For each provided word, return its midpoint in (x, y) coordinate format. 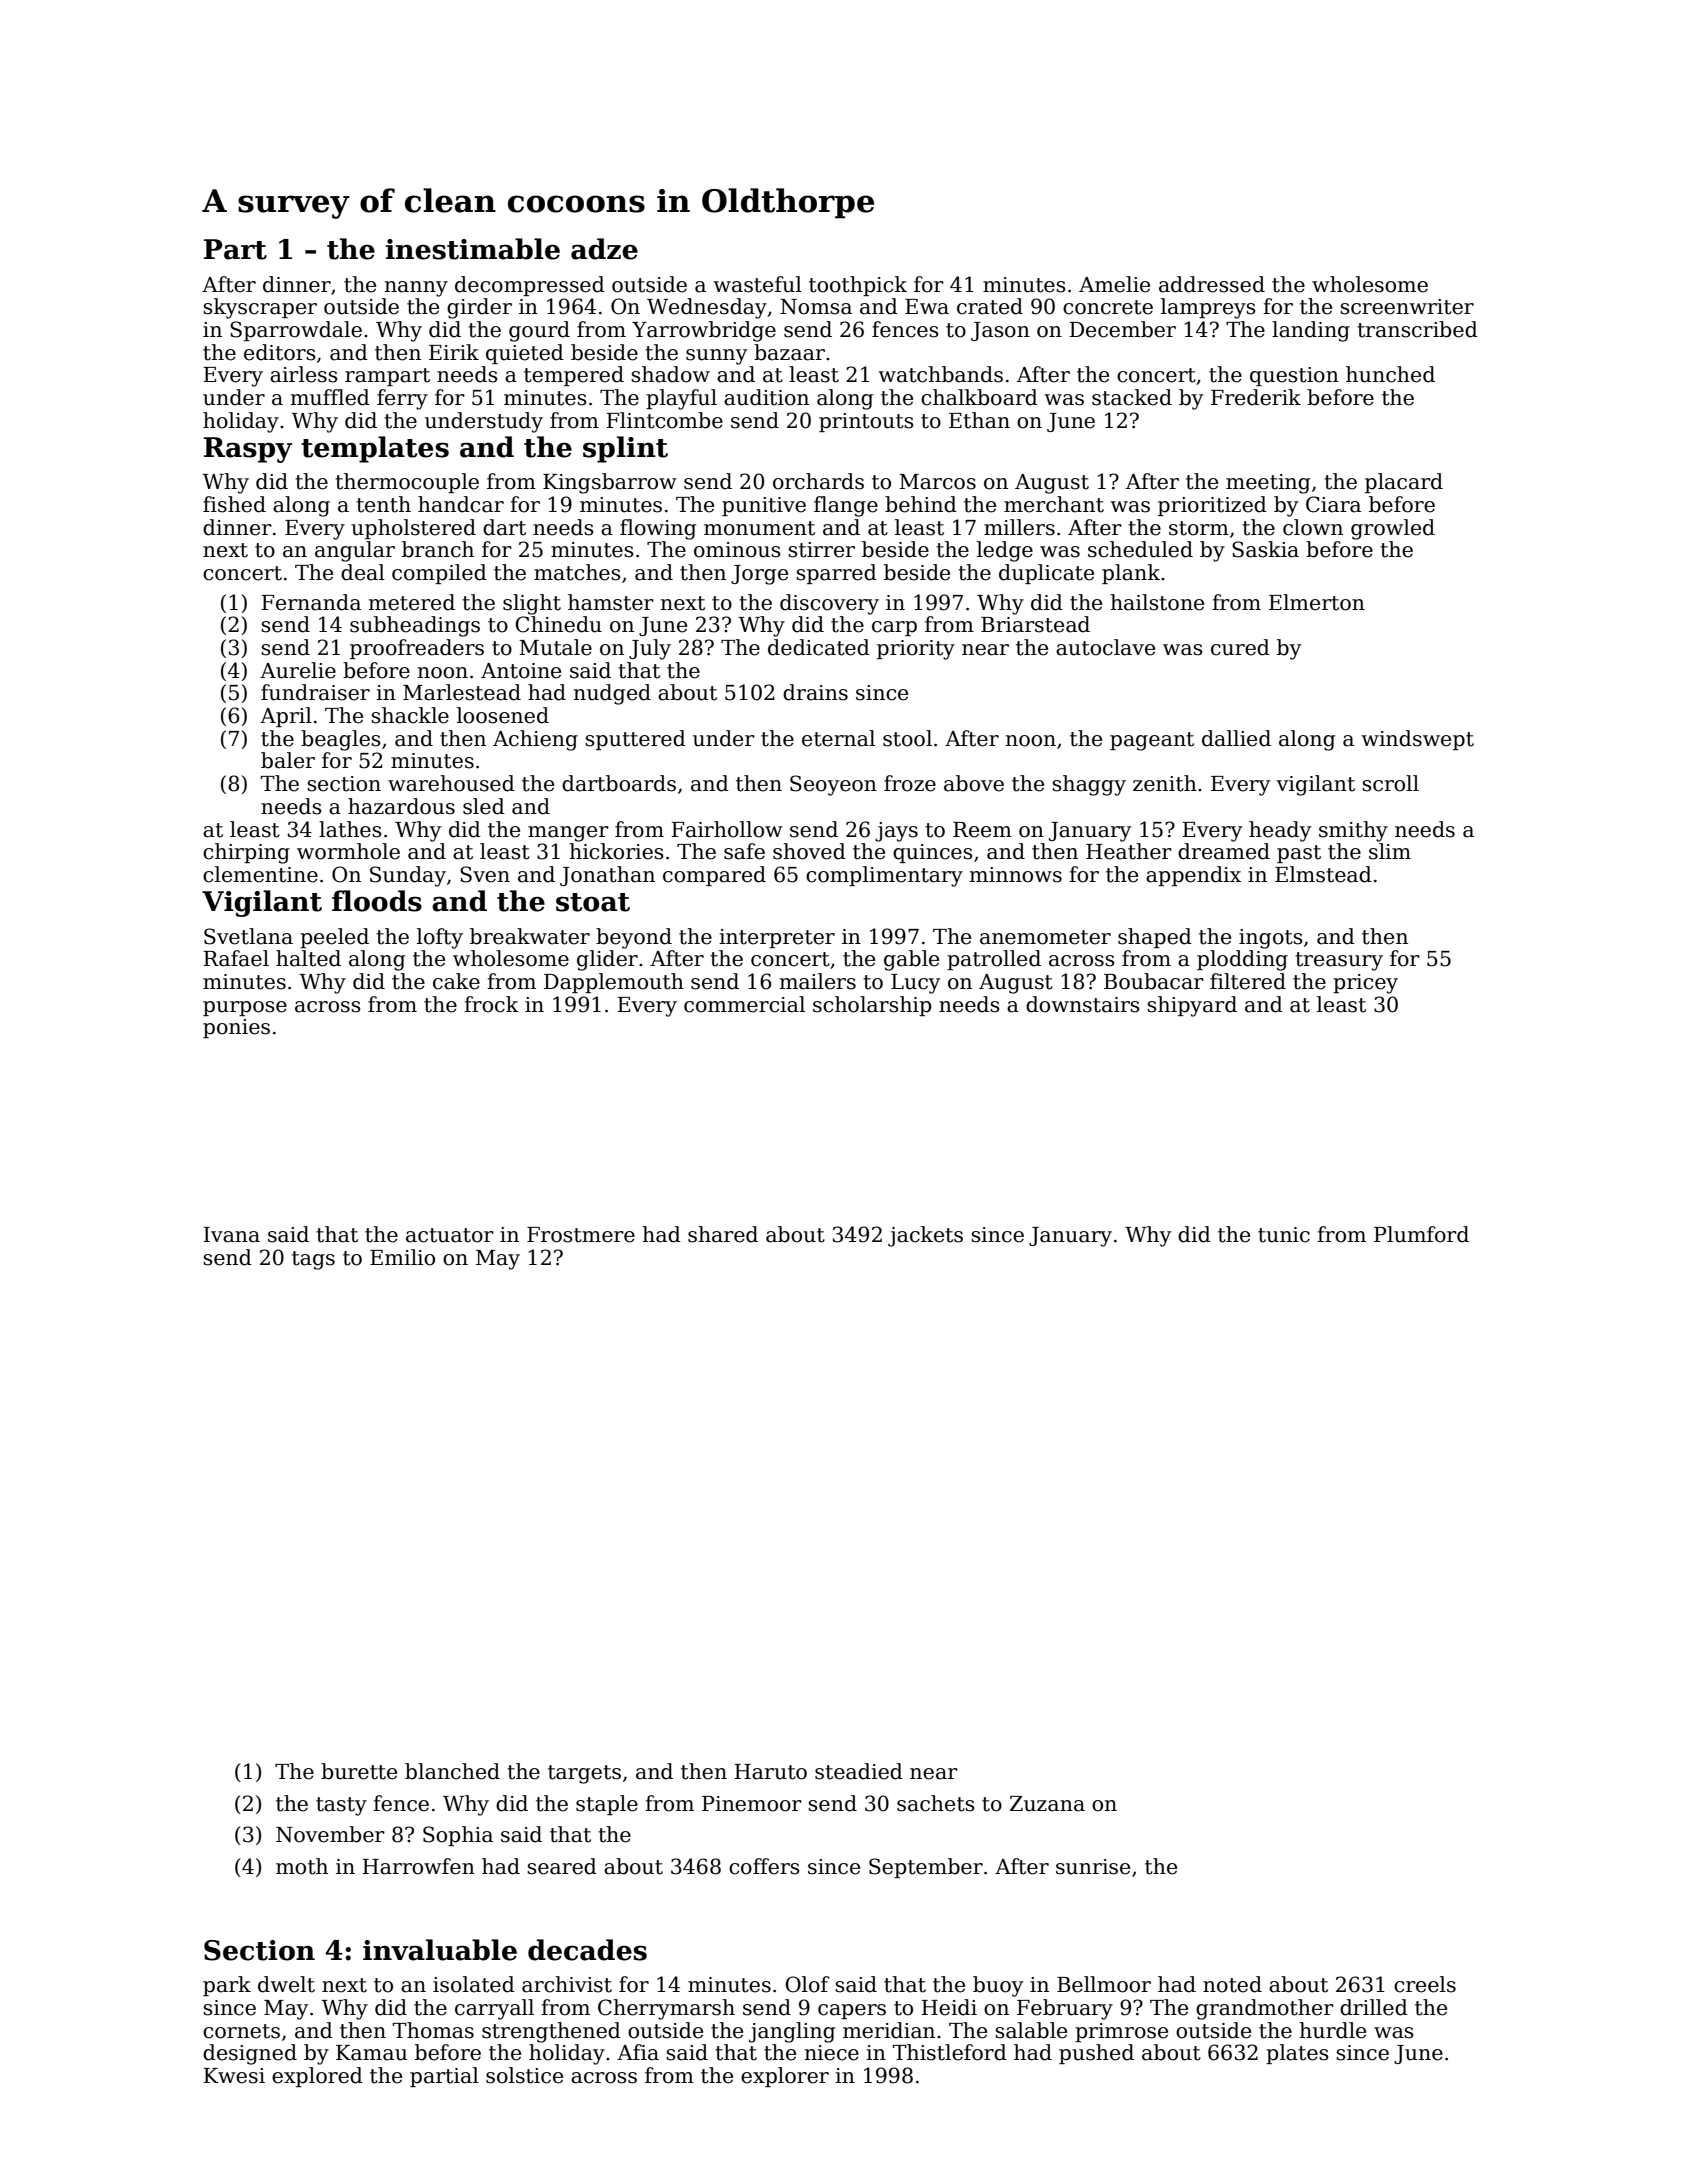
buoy (998, 1986)
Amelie (1114, 284)
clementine (260, 874)
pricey (1365, 984)
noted (1232, 1984)
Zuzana (1047, 1804)
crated (990, 306)
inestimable (473, 249)
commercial (744, 1004)
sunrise (1093, 1867)
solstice (524, 2075)
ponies (236, 1028)
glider (607, 960)
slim (1390, 851)
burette (359, 1771)
